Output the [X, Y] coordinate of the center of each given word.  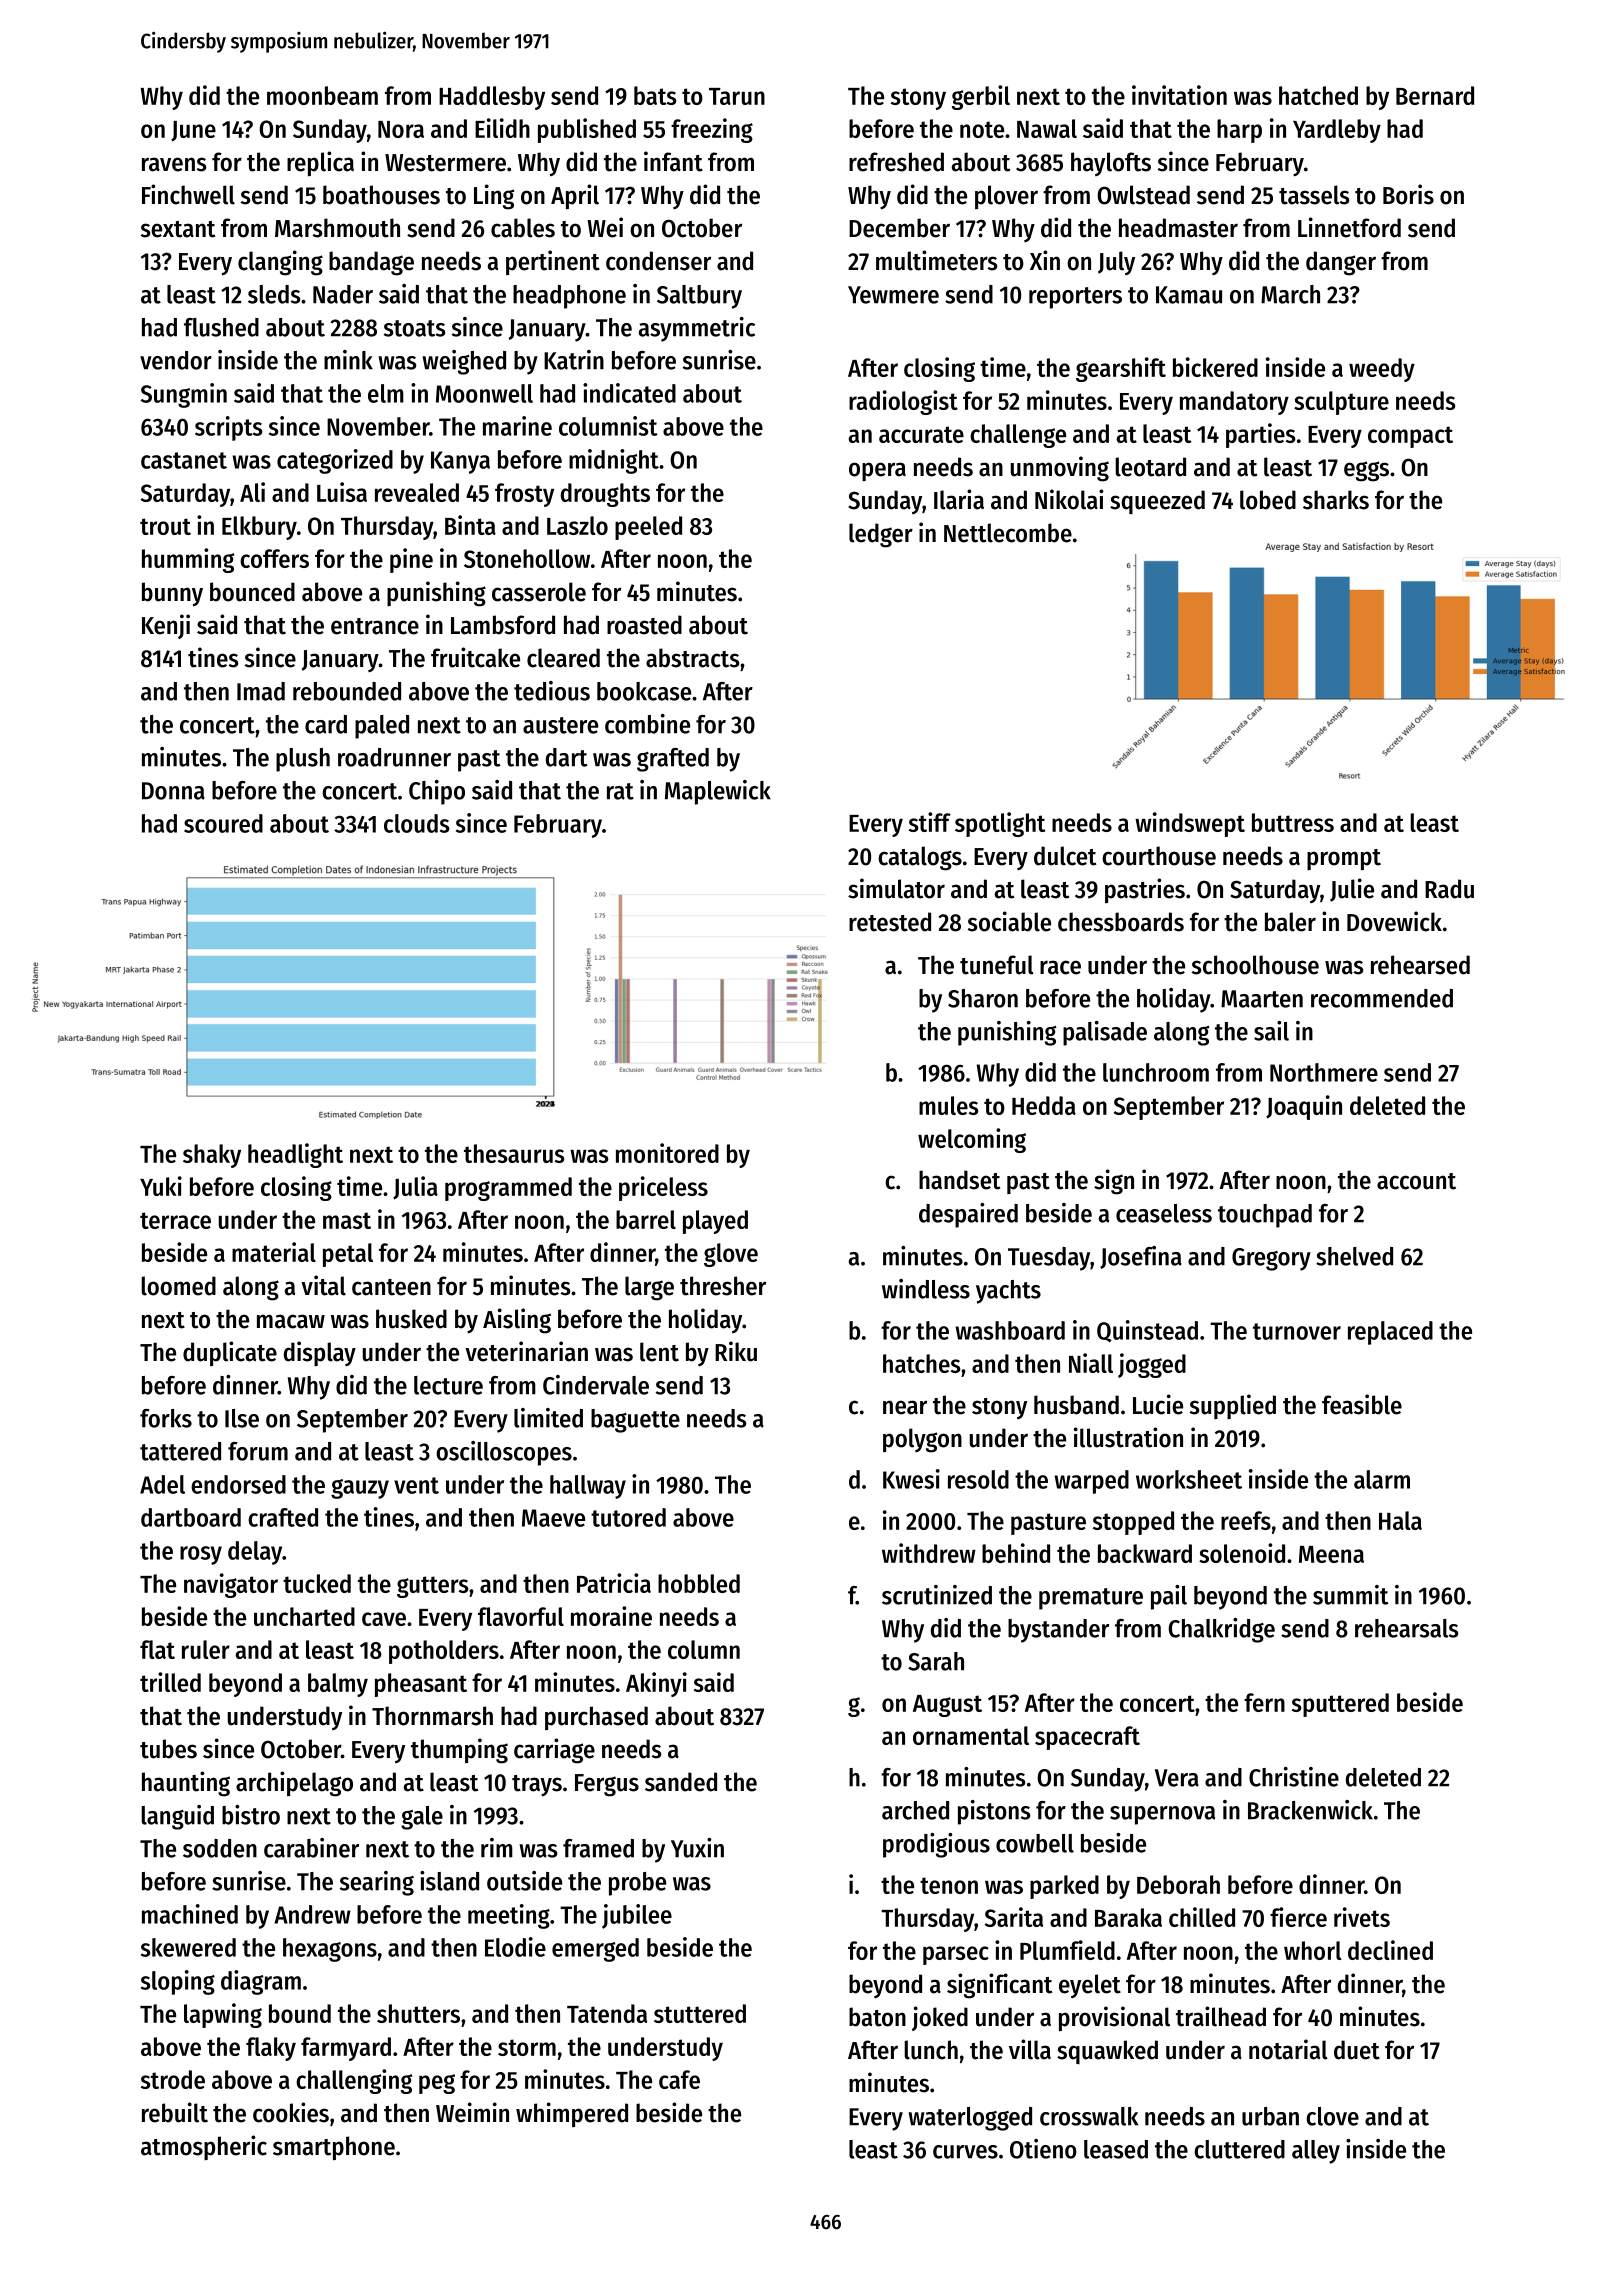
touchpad [1265, 1216]
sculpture [1341, 403]
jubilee [637, 1916]
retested [890, 922]
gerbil [981, 97]
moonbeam [322, 95]
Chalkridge [1221, 1630]
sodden [220, 1848]
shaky [212, 1156]
